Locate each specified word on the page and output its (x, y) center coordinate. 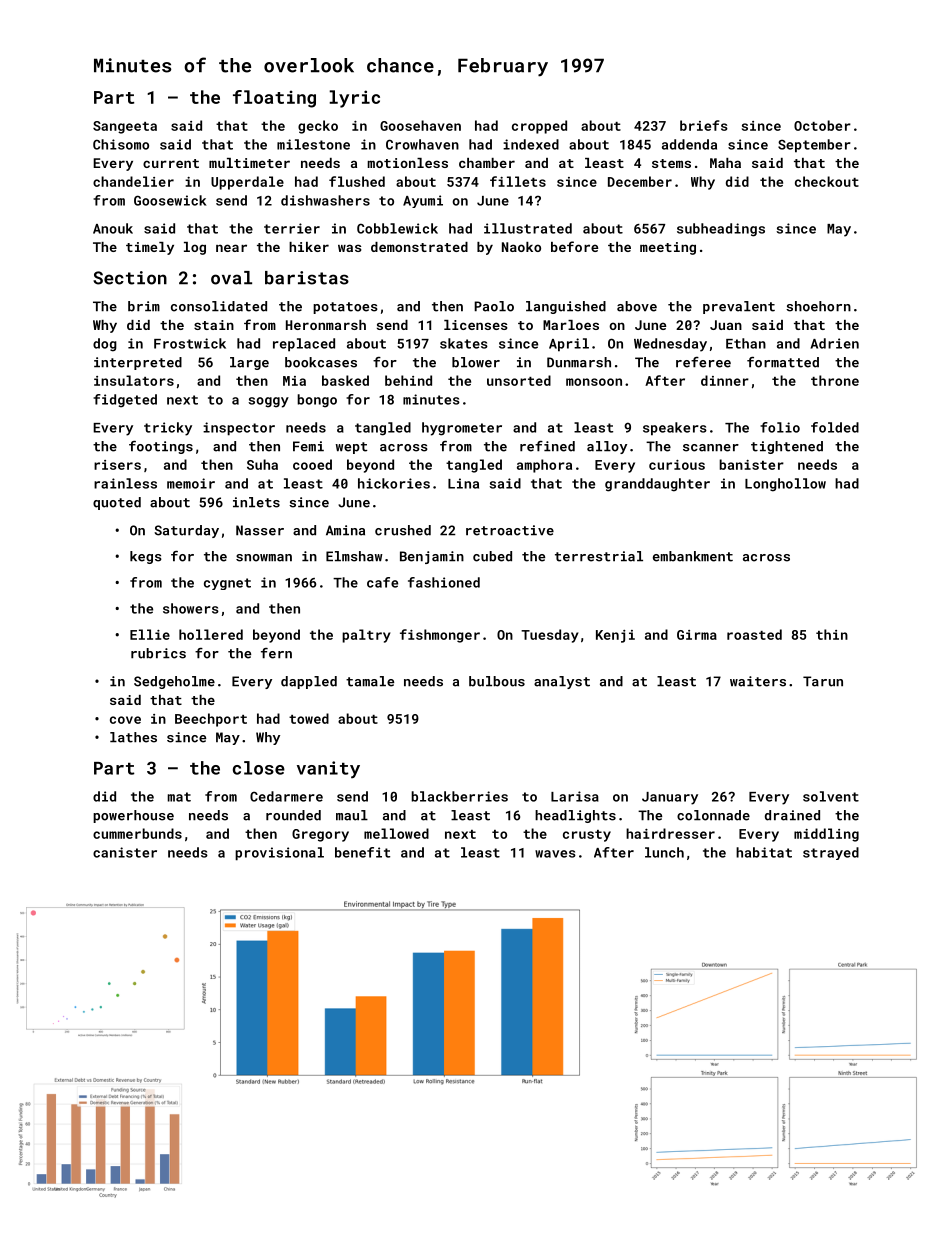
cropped (539, 127)
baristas (307, 278)
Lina (463, 483)
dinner (725, 380)
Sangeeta (125, 127)
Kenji (615, 636)
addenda (689, 144)
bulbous (497, 681)
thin (832, 634)
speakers (675, 429)
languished (566, 307)
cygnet (227, 584)
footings (161, 447)
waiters (758, 681)
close (259, 768)
